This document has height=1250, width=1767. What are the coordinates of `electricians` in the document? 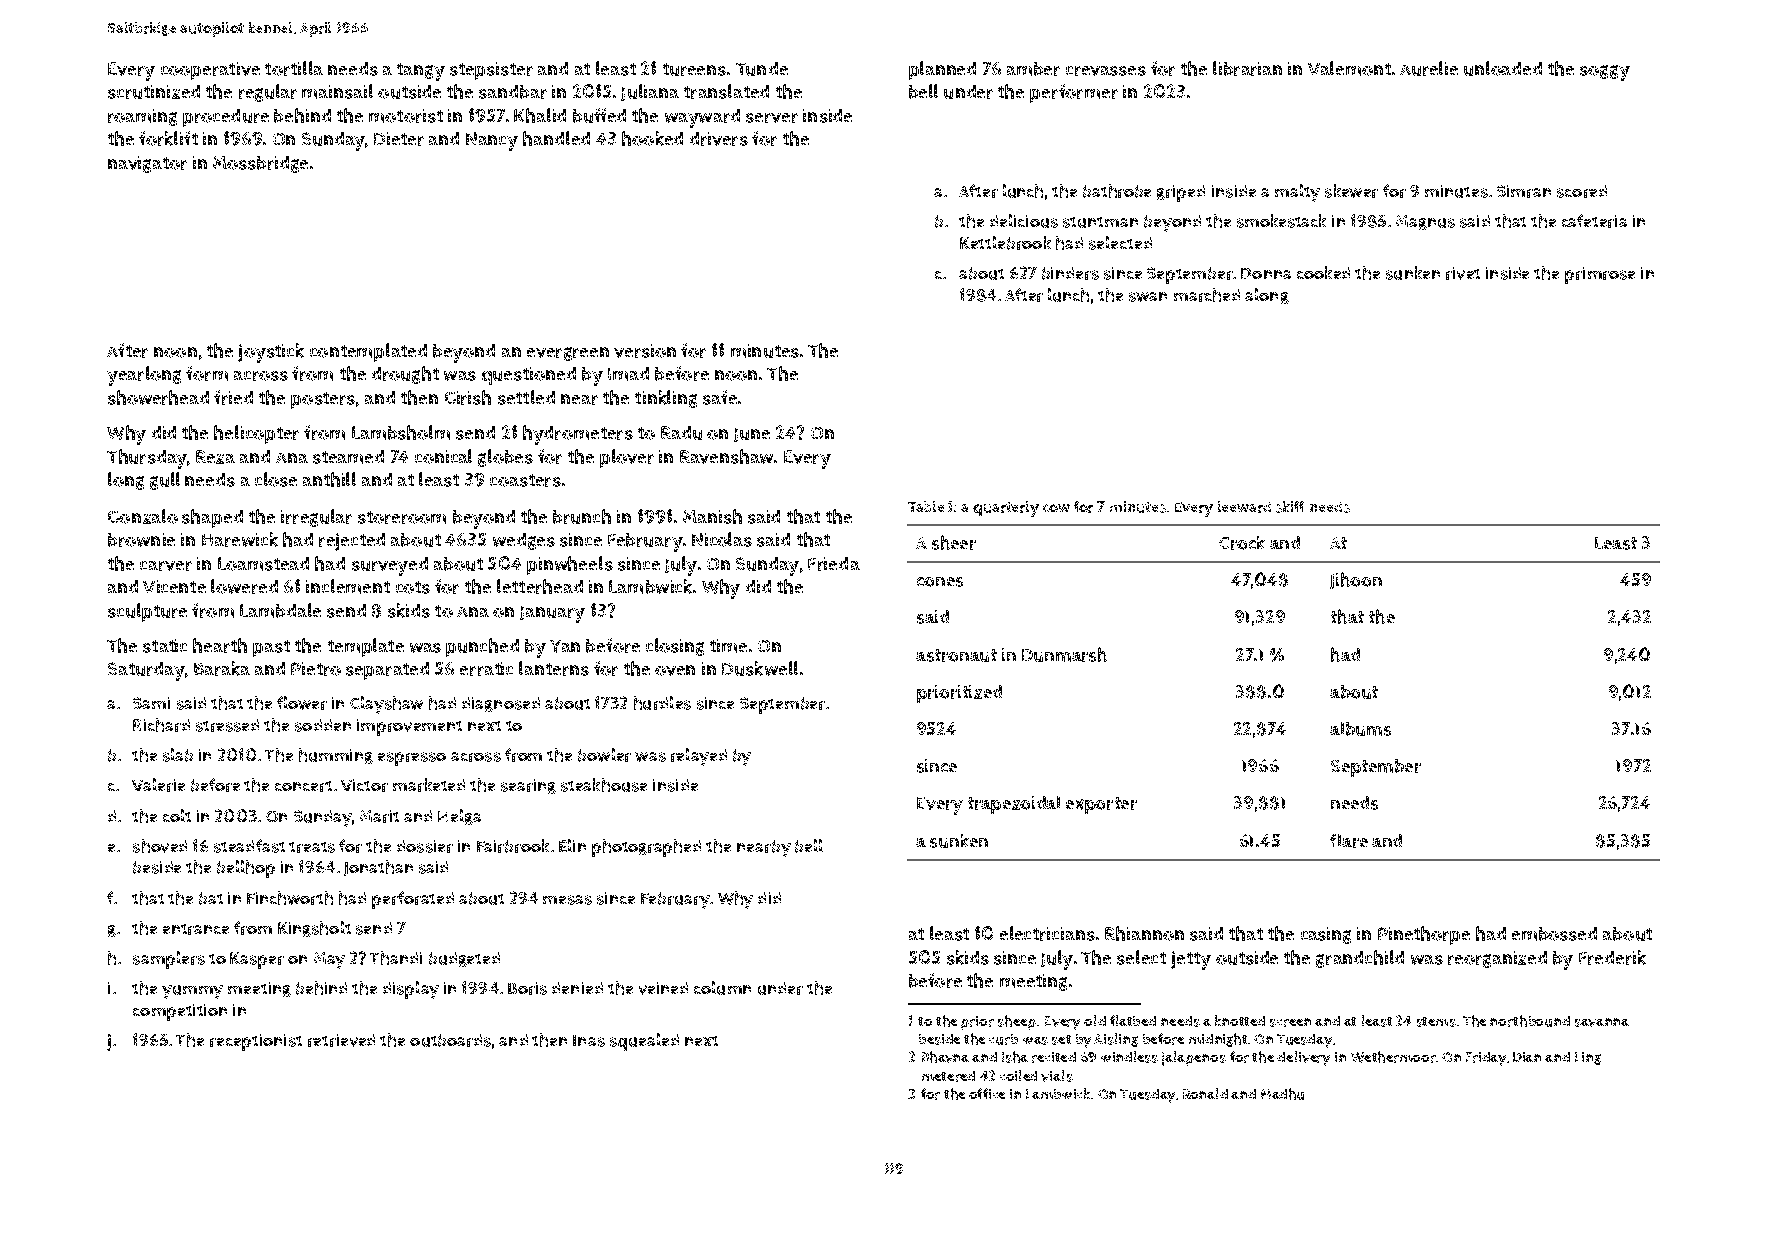 It's located at (1047, 933).
